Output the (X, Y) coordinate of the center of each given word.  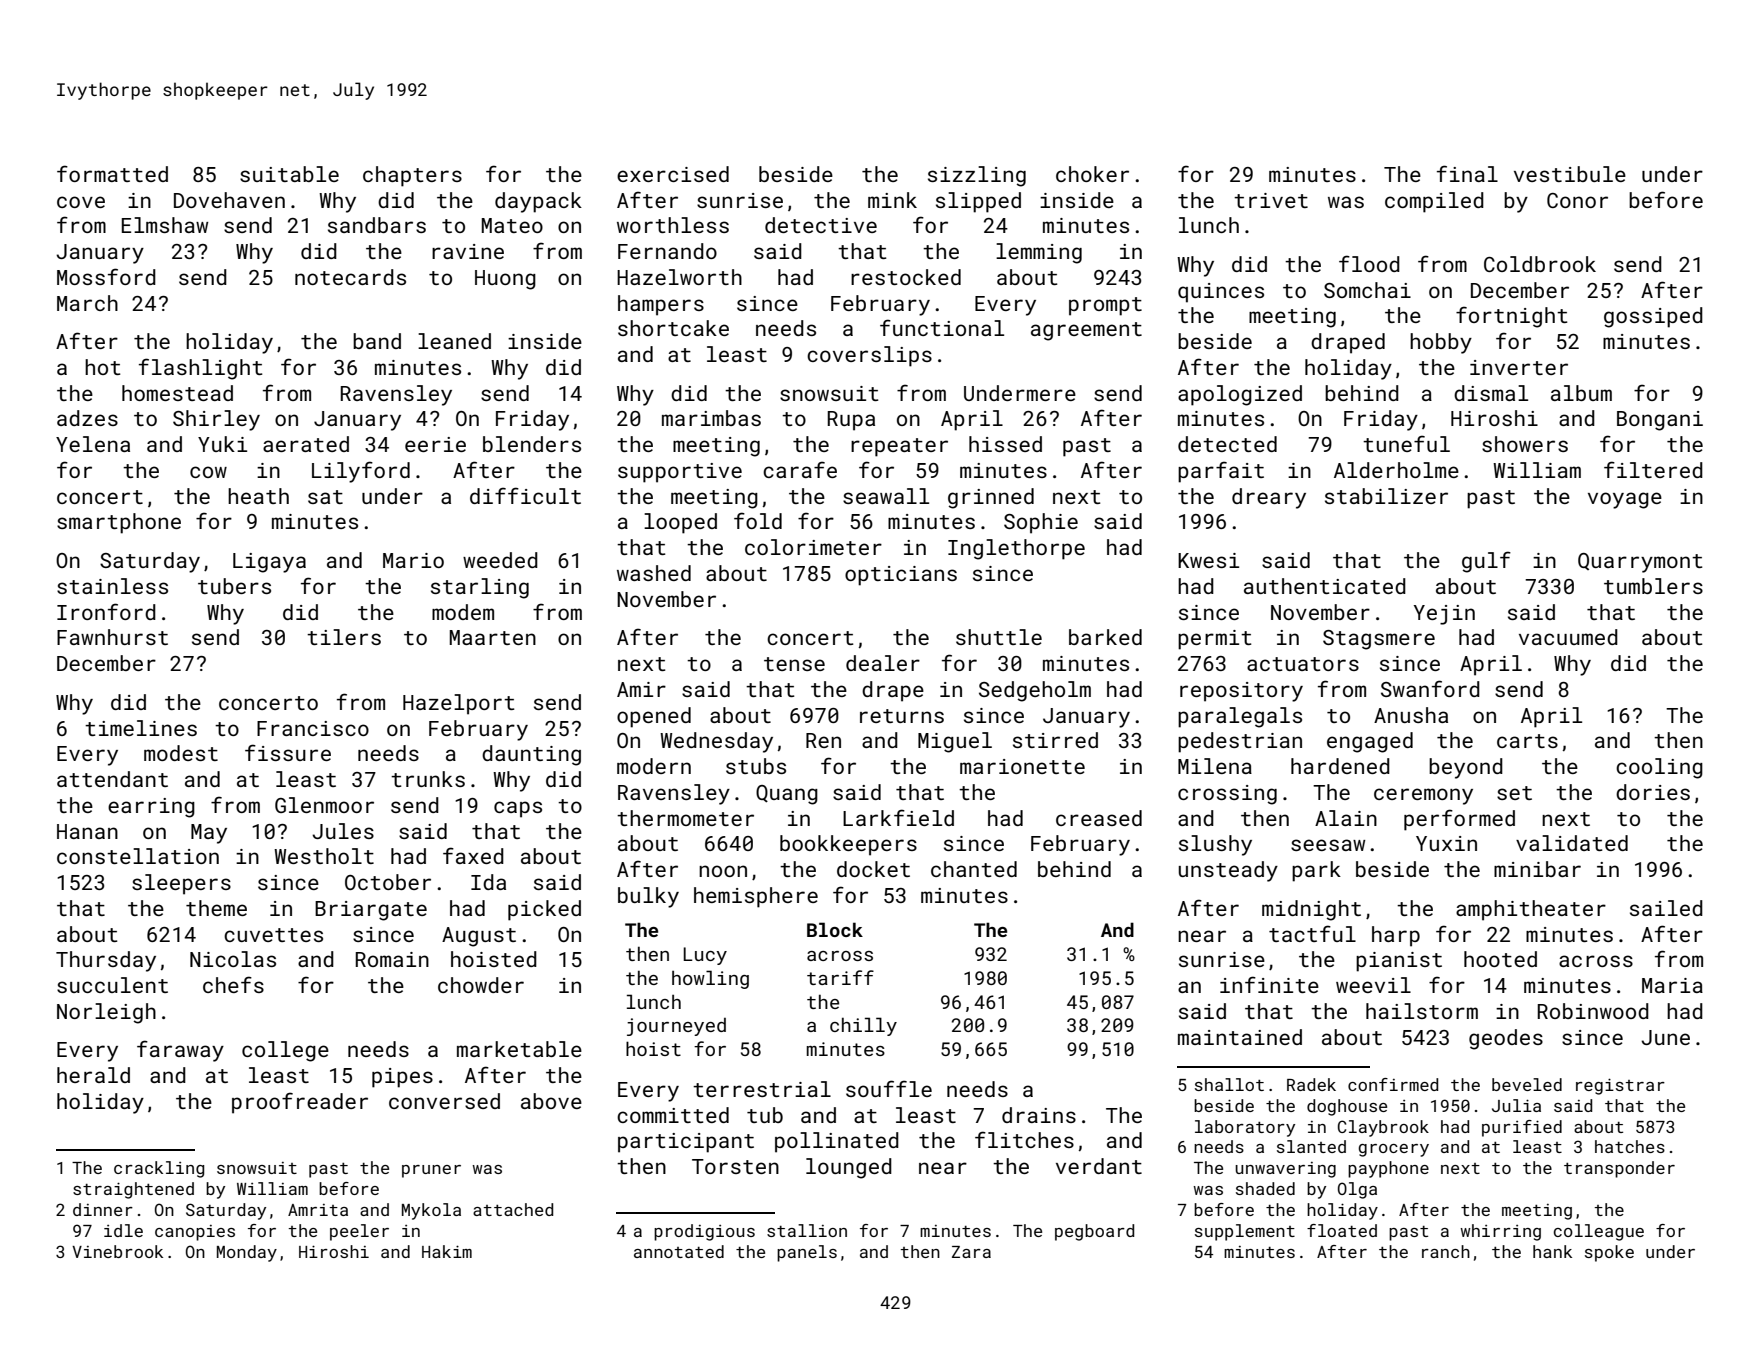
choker (1092, 174)
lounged (849, 1168)
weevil (1373, 985)
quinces (1221, 293)
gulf (1486, 562)
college (285, 1051)
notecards (350, 277)
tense (794, 664)
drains (1039, 1115)
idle (123, 1230)
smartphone (119, 523)
